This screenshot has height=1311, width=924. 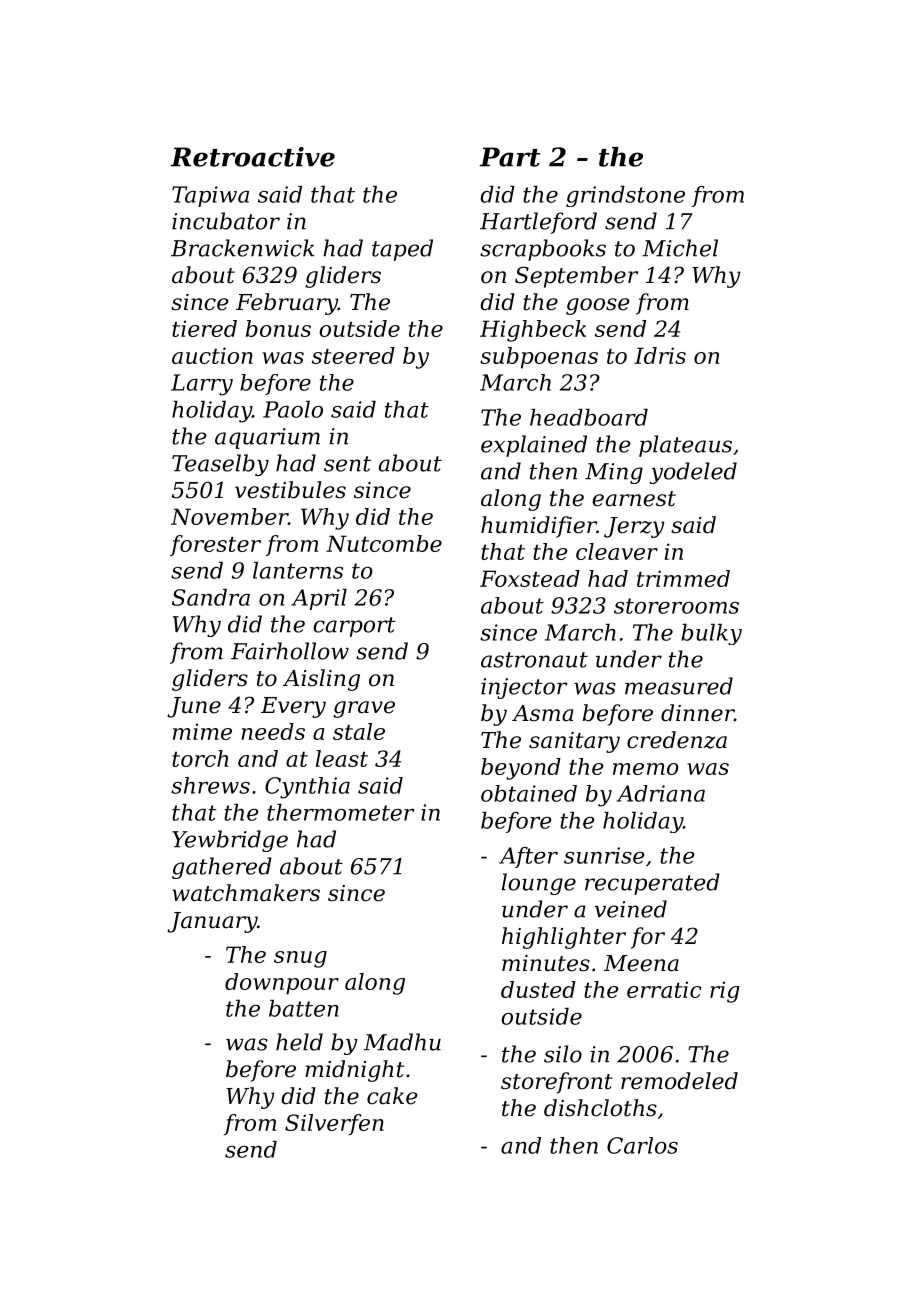 I want to click on scrapbooks, so click(x=543, y=250).
